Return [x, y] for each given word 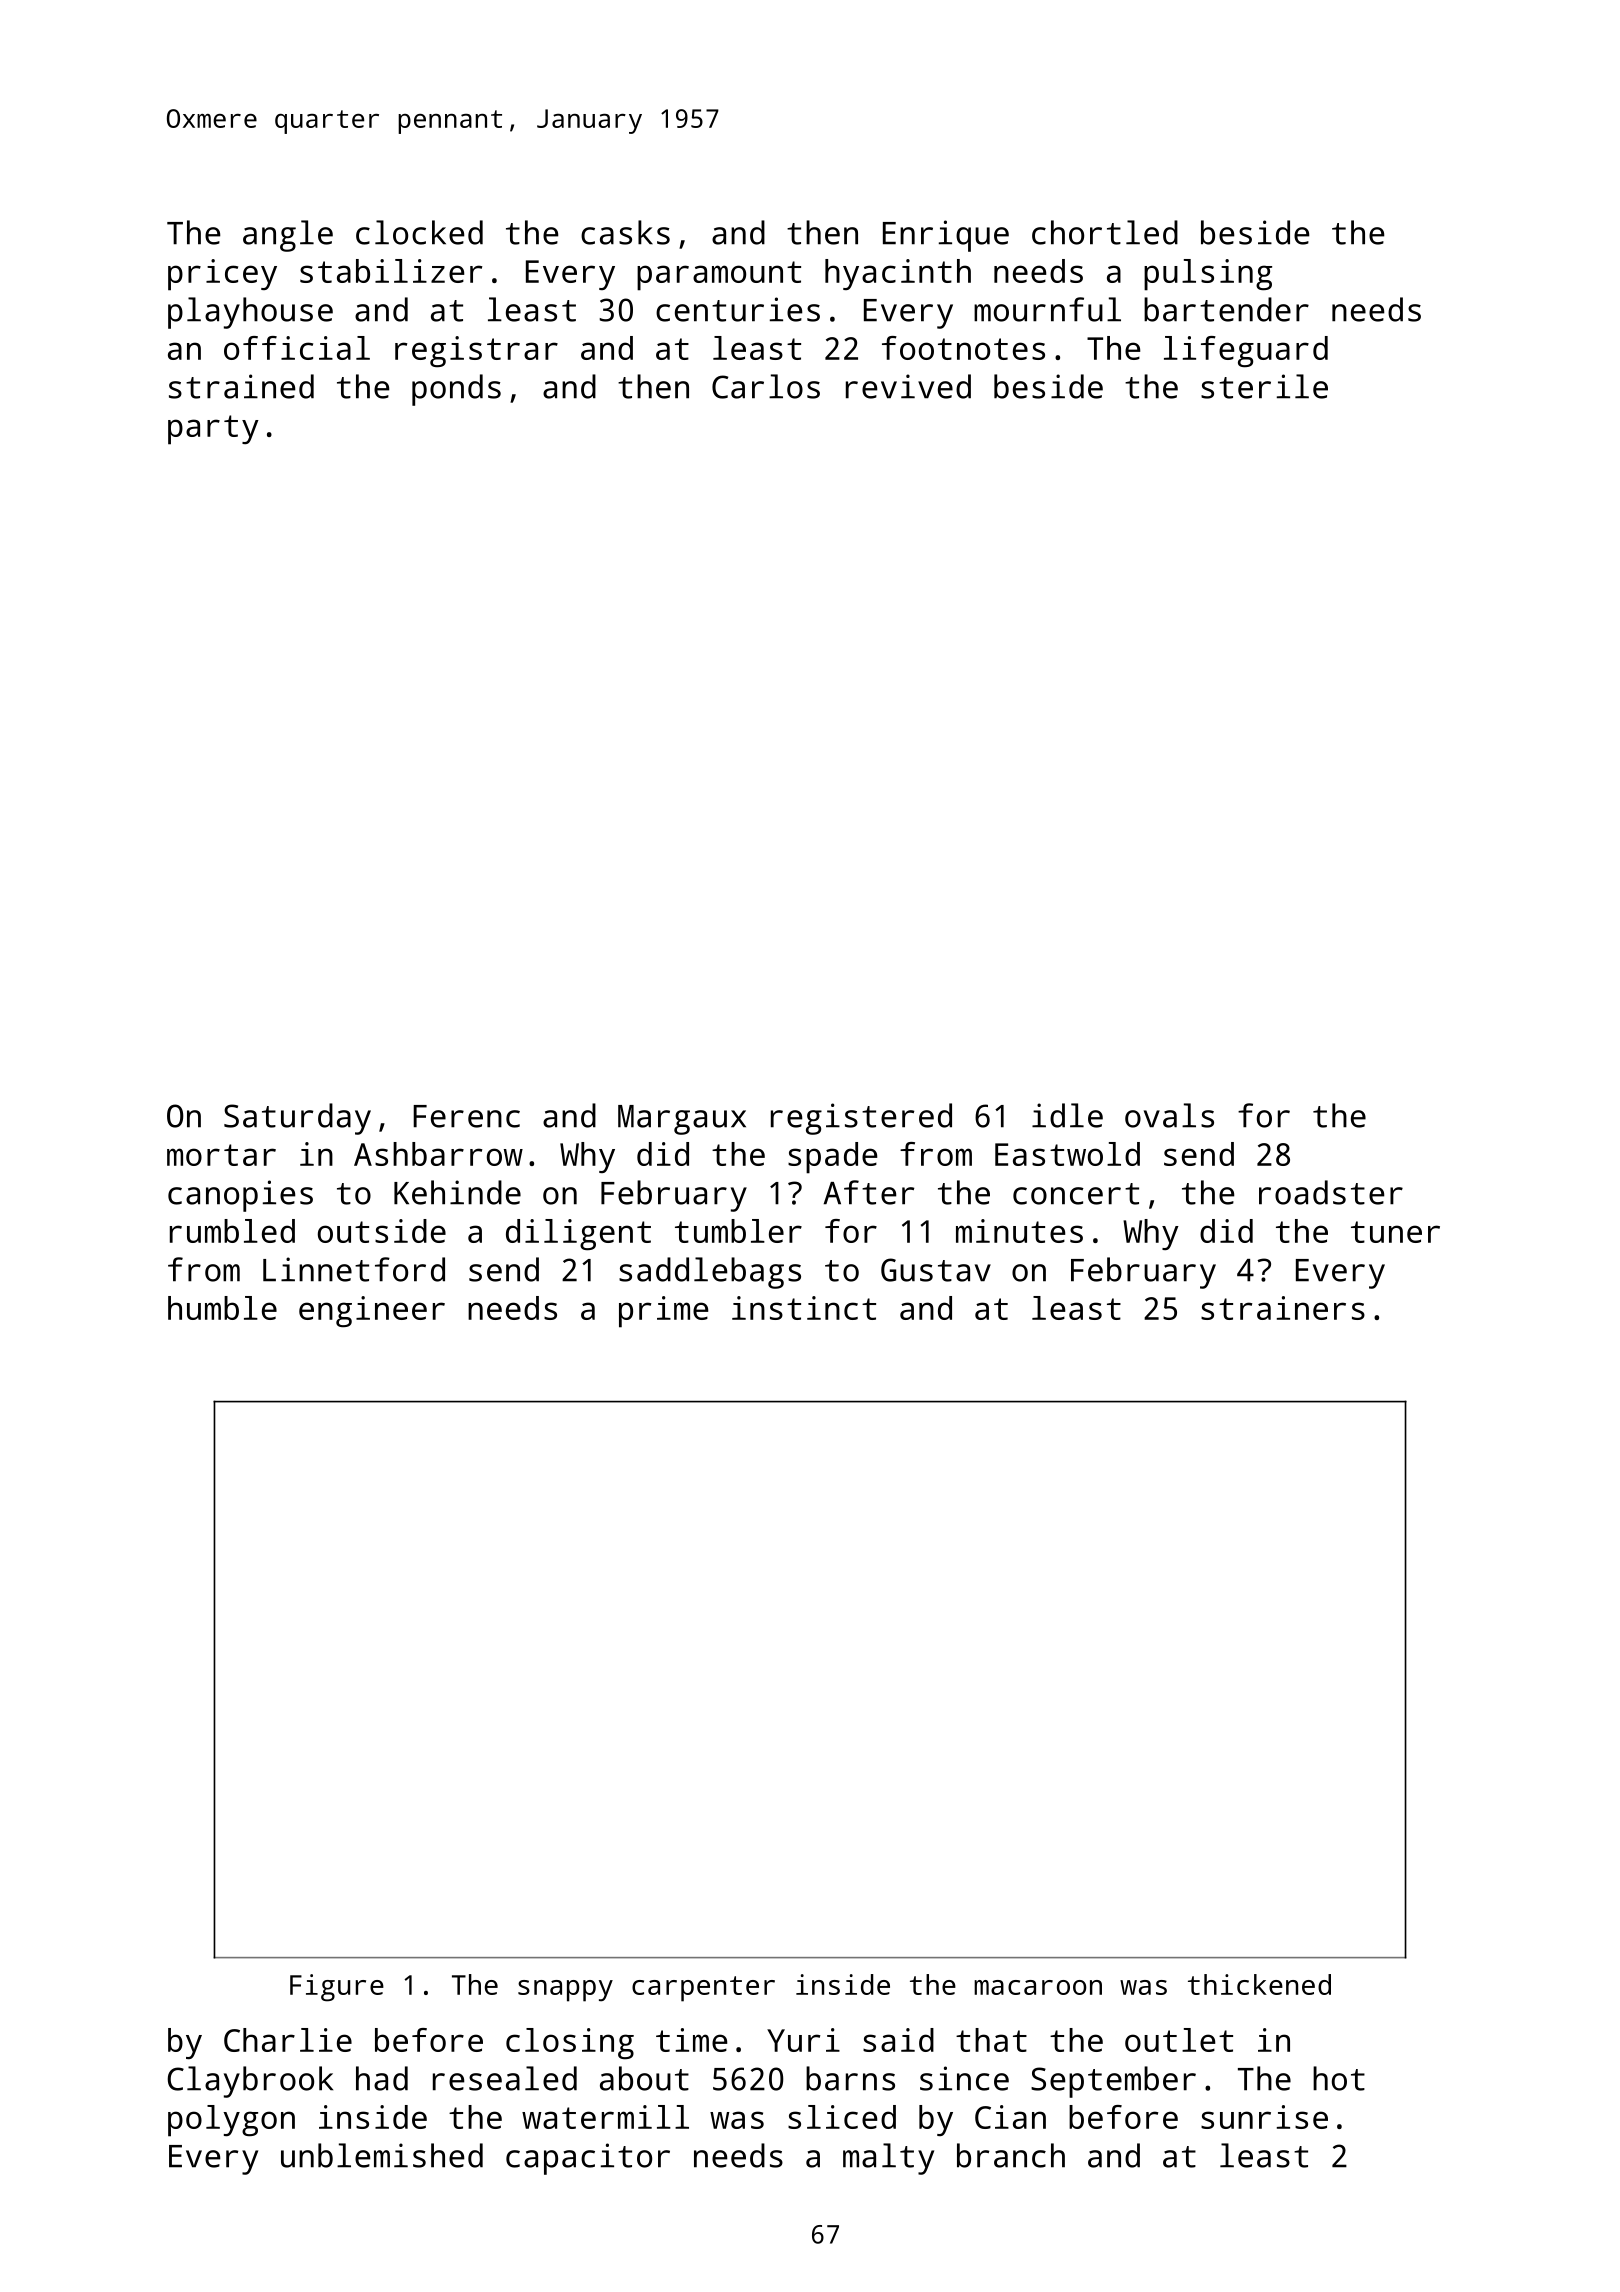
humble [222, 1308]
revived [908, 386]
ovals [1169, 1115]
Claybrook [250, 2082]
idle [1067, 1115]
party [213, 430]
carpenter [703, 1989]
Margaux [682, 1120]
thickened [1259, 1984]
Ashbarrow [438, 1154]
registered [861, 1119]
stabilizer [391, 271]
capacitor [588, 2159]
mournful [1047, 309]
